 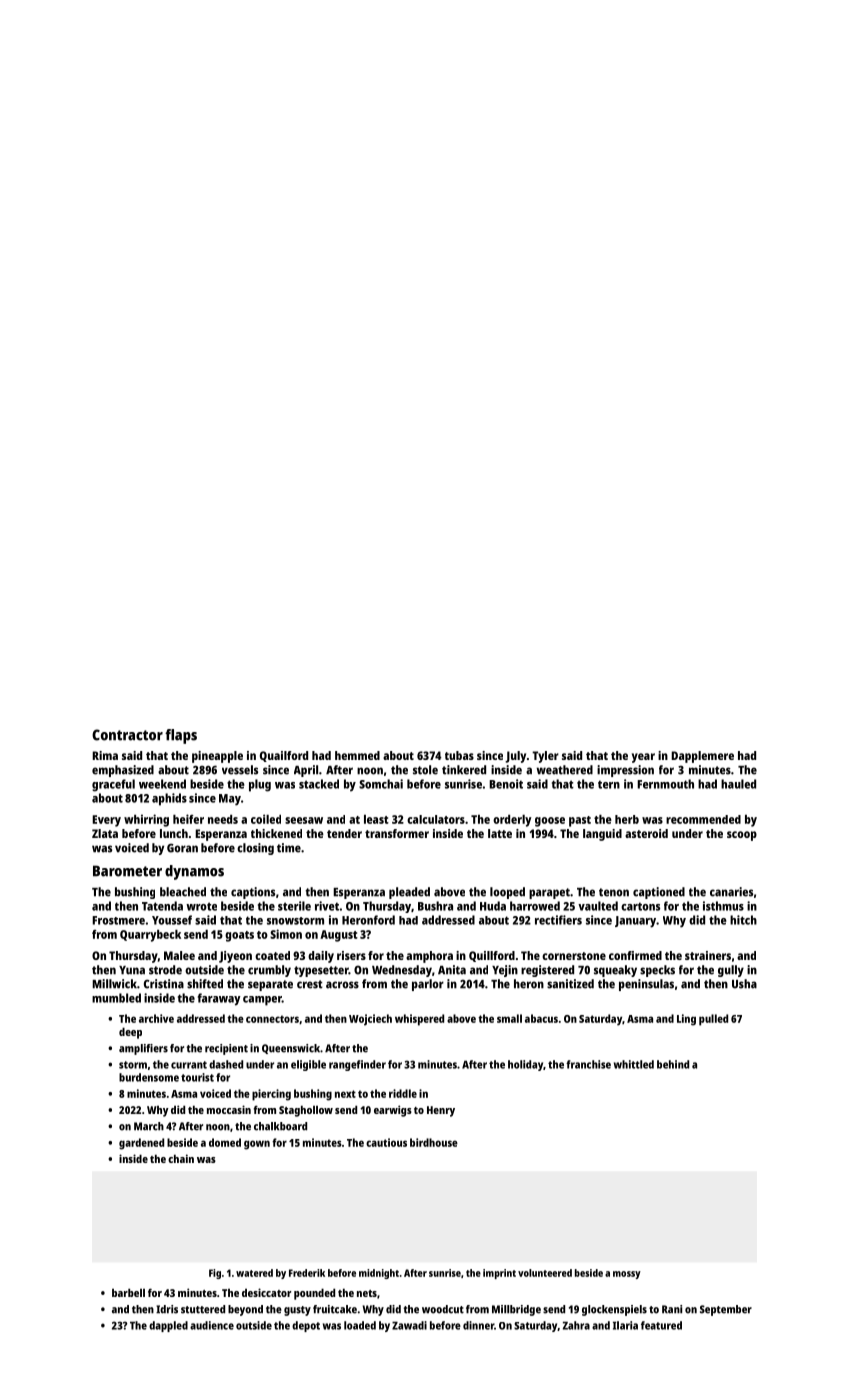 I want to click on looped, so click(x=507, y=893).
